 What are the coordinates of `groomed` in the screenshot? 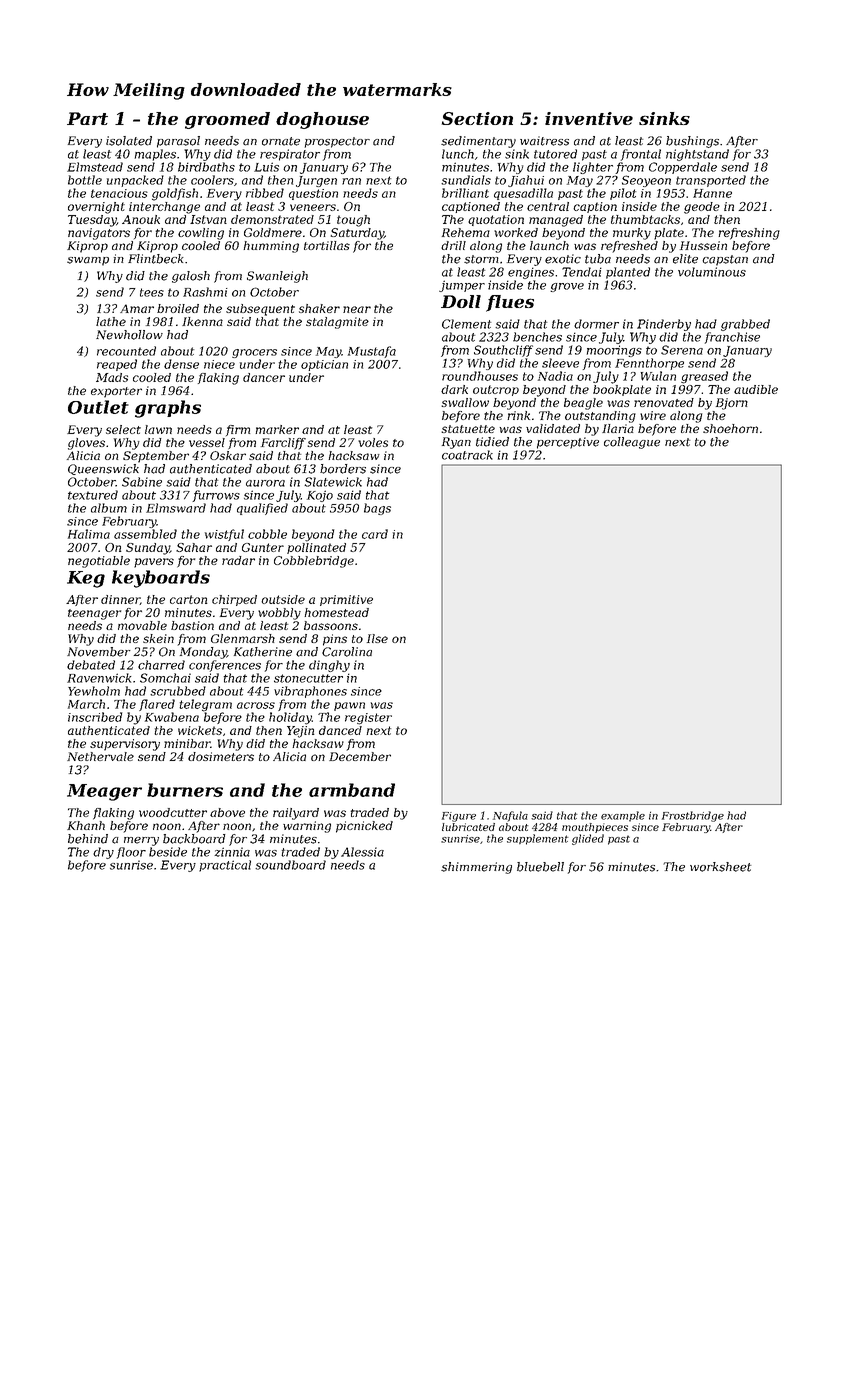 It's located at (227, 120).
